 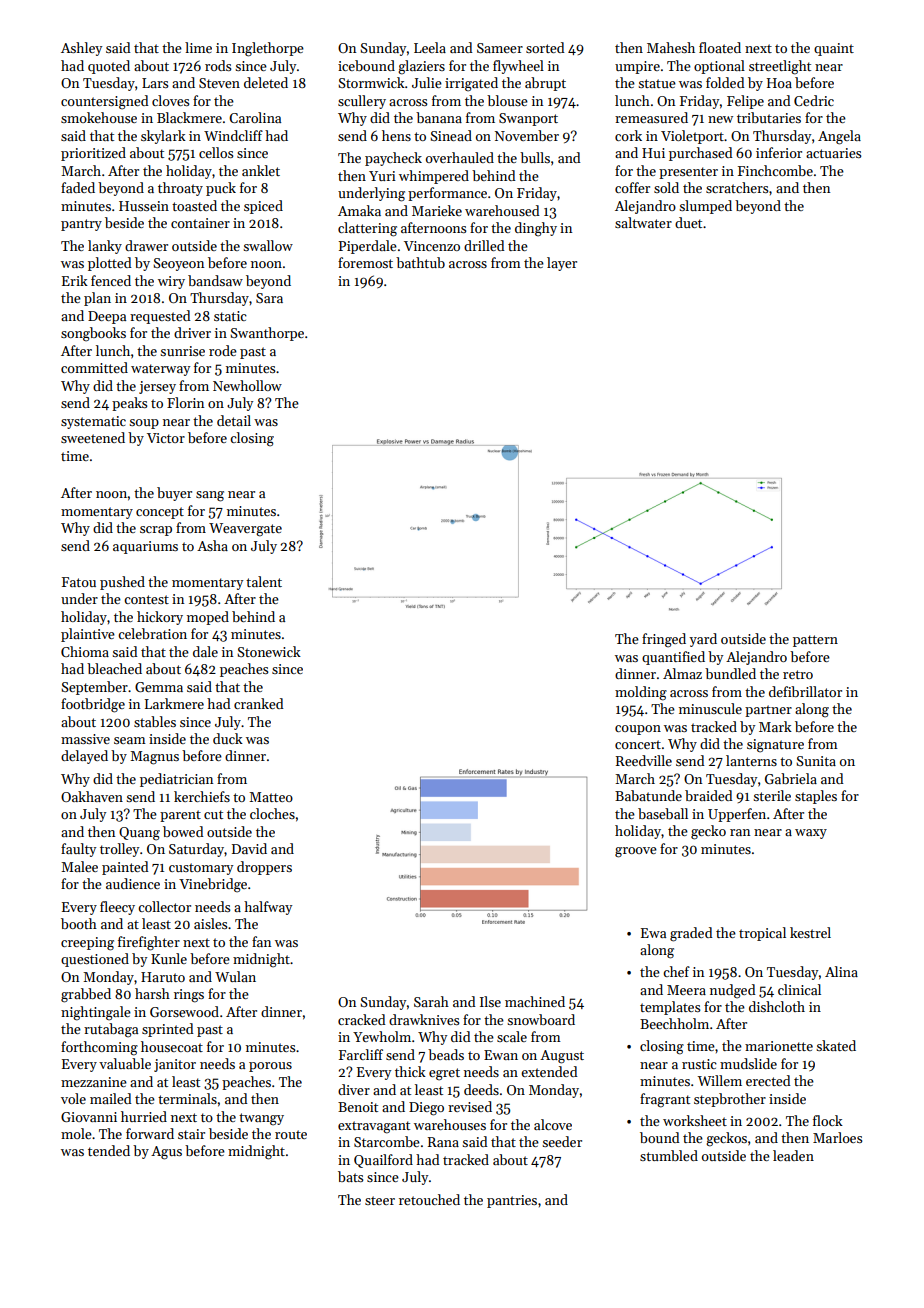 I want to click on anklet, so click(x=261, y=170).
